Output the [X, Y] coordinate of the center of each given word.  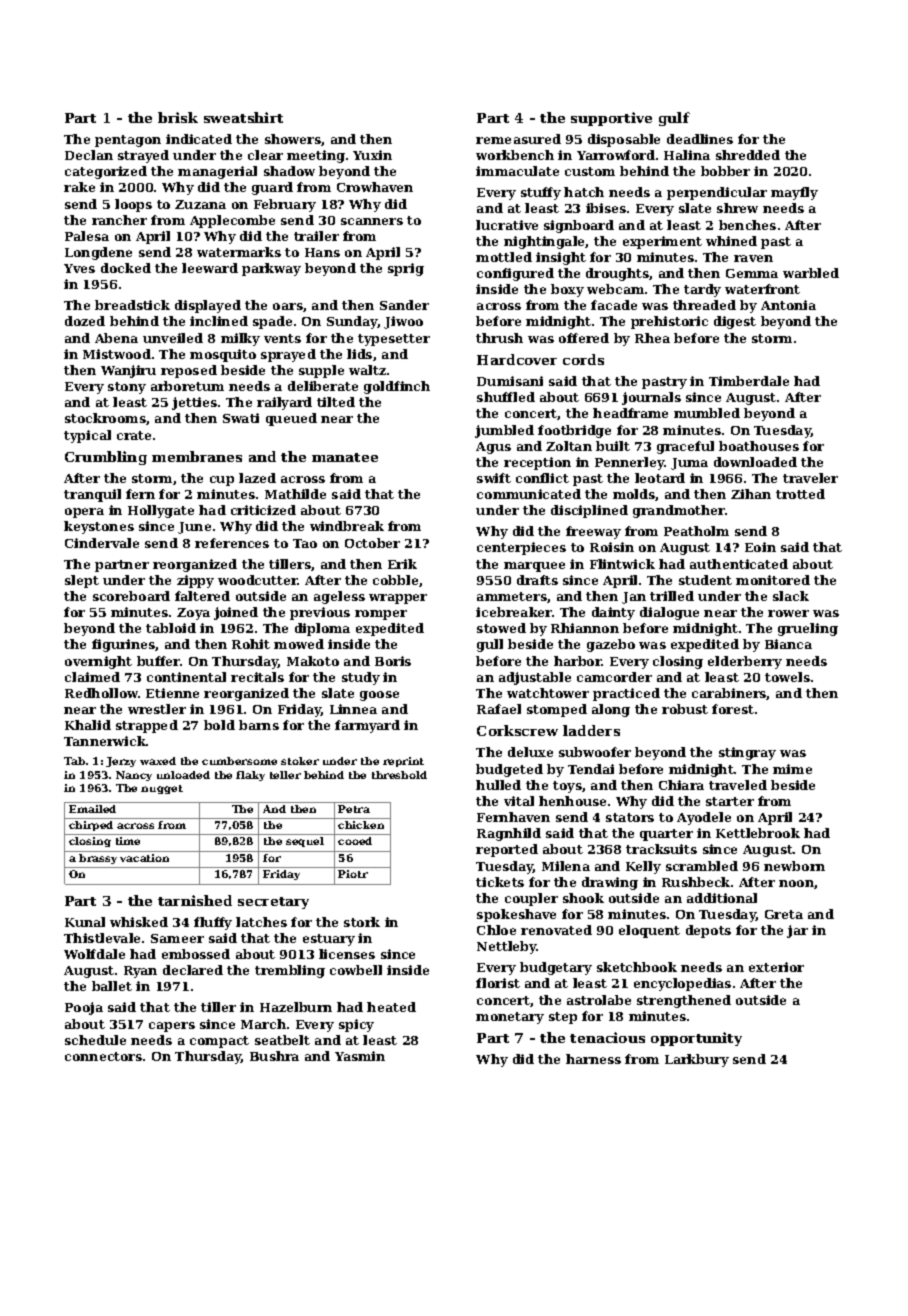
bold [219, 725]
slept [82, 581]
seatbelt [282, 1040]
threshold [399, 775]
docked [126, 268]
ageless [339, 597]
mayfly [794, 193]
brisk [178, 117]
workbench [515, 155]
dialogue [669, 613]
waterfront [762, 289]
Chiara [681, 785]
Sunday [352, 322]
